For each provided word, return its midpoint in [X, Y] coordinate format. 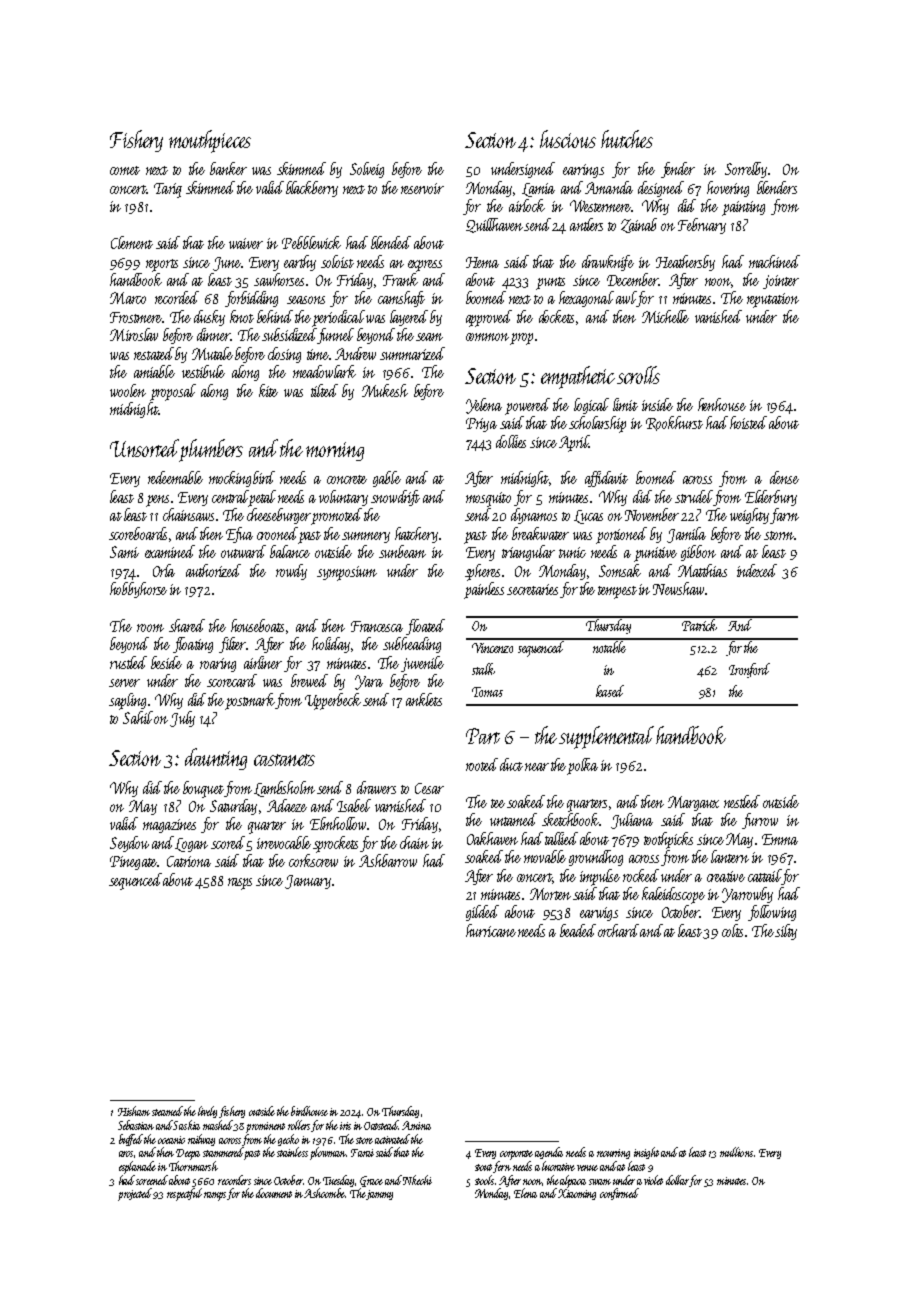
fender [678, 170]
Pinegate [133, 863]
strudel [694, 496]
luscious [568, 139]
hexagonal [586, 299]
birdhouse [309, 1111]
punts [550, 283]
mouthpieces [210, 141]
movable [545, 856]
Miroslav [134, 334]
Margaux [693, 803]
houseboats [257, 625]
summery [366, 537]
